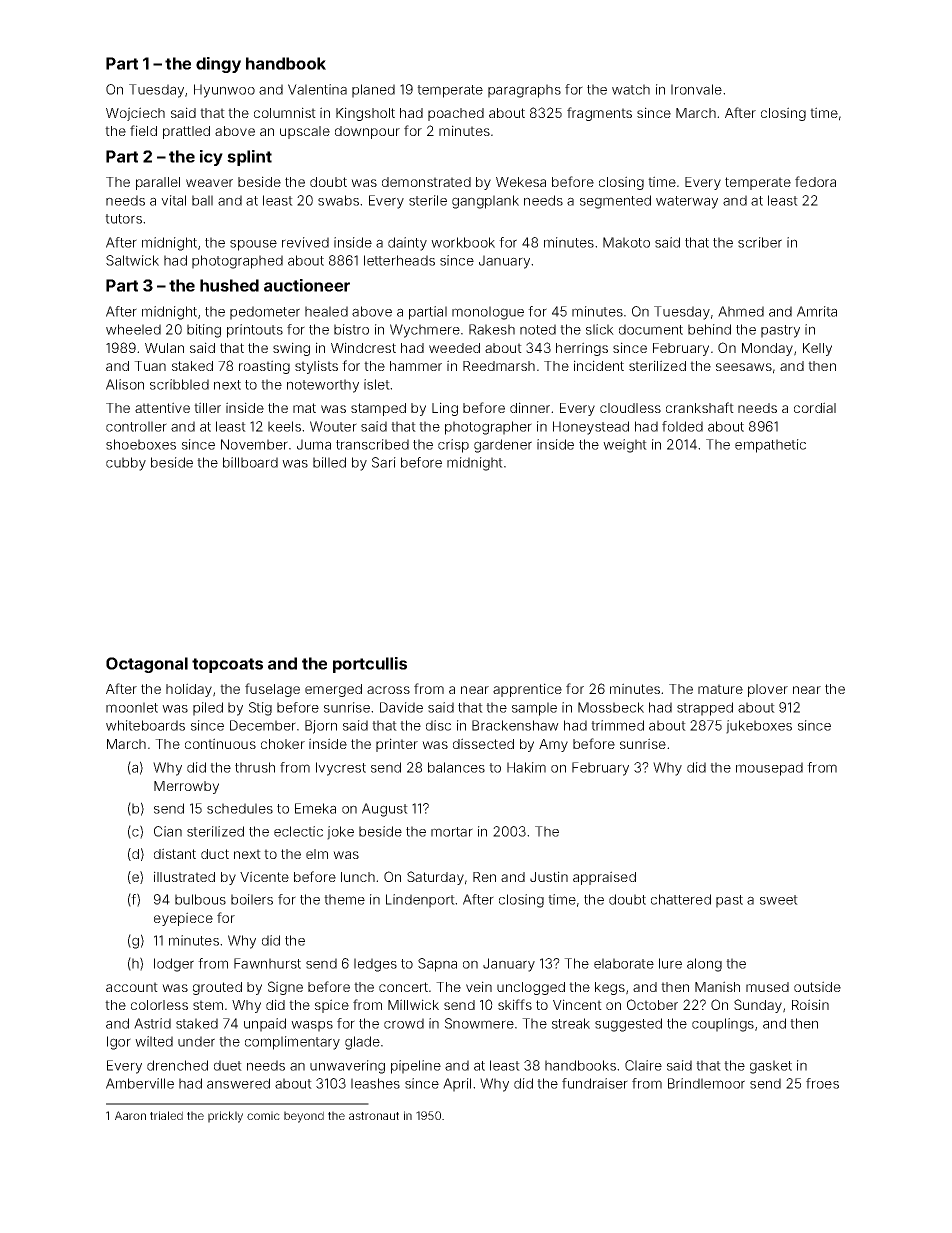 The height and width of the document is (1233, 952). Describe the element at coordinates (815, 181) in the document. I see `fedora` at that location.
